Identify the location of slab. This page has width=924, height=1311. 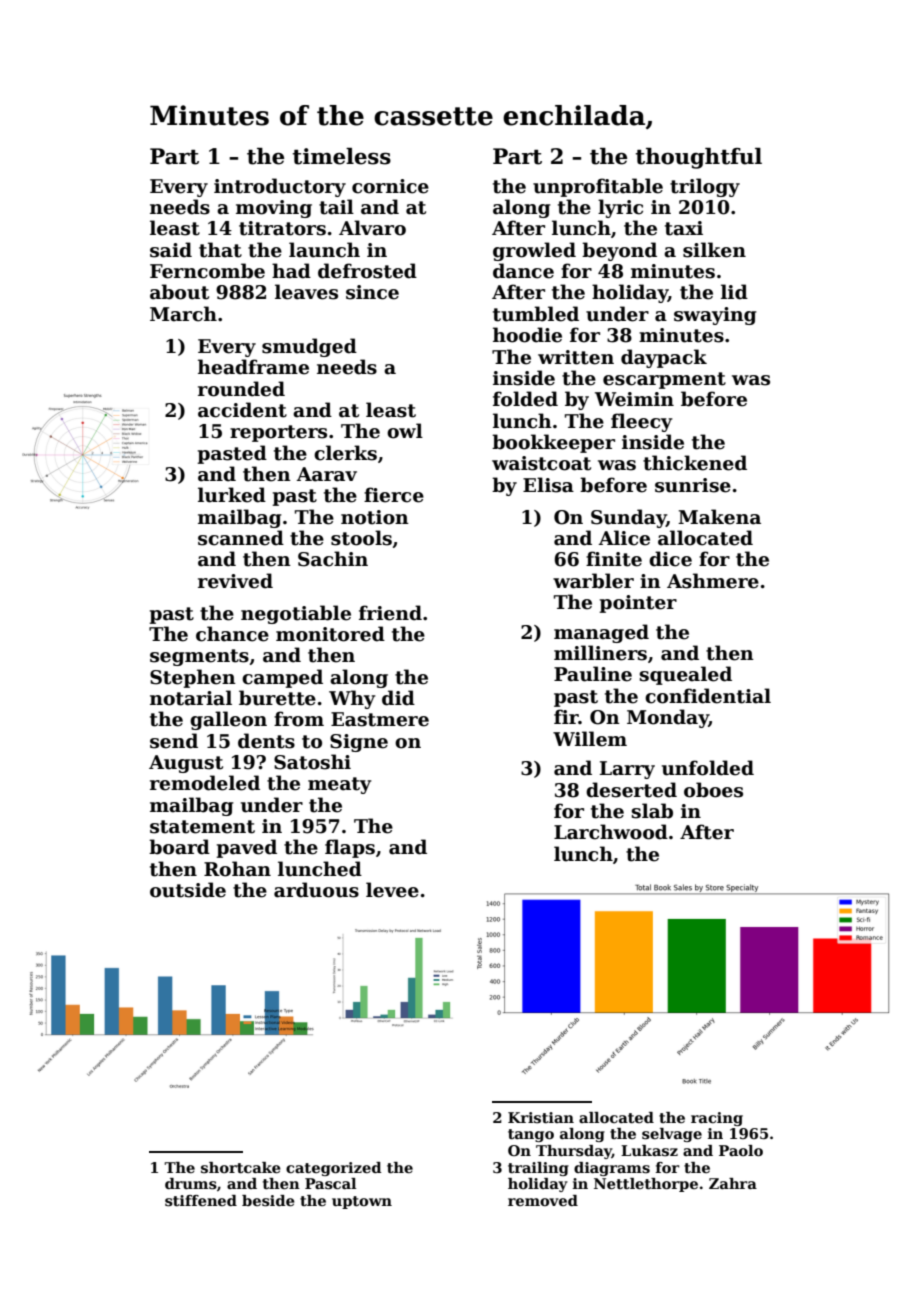
(652, 811).
